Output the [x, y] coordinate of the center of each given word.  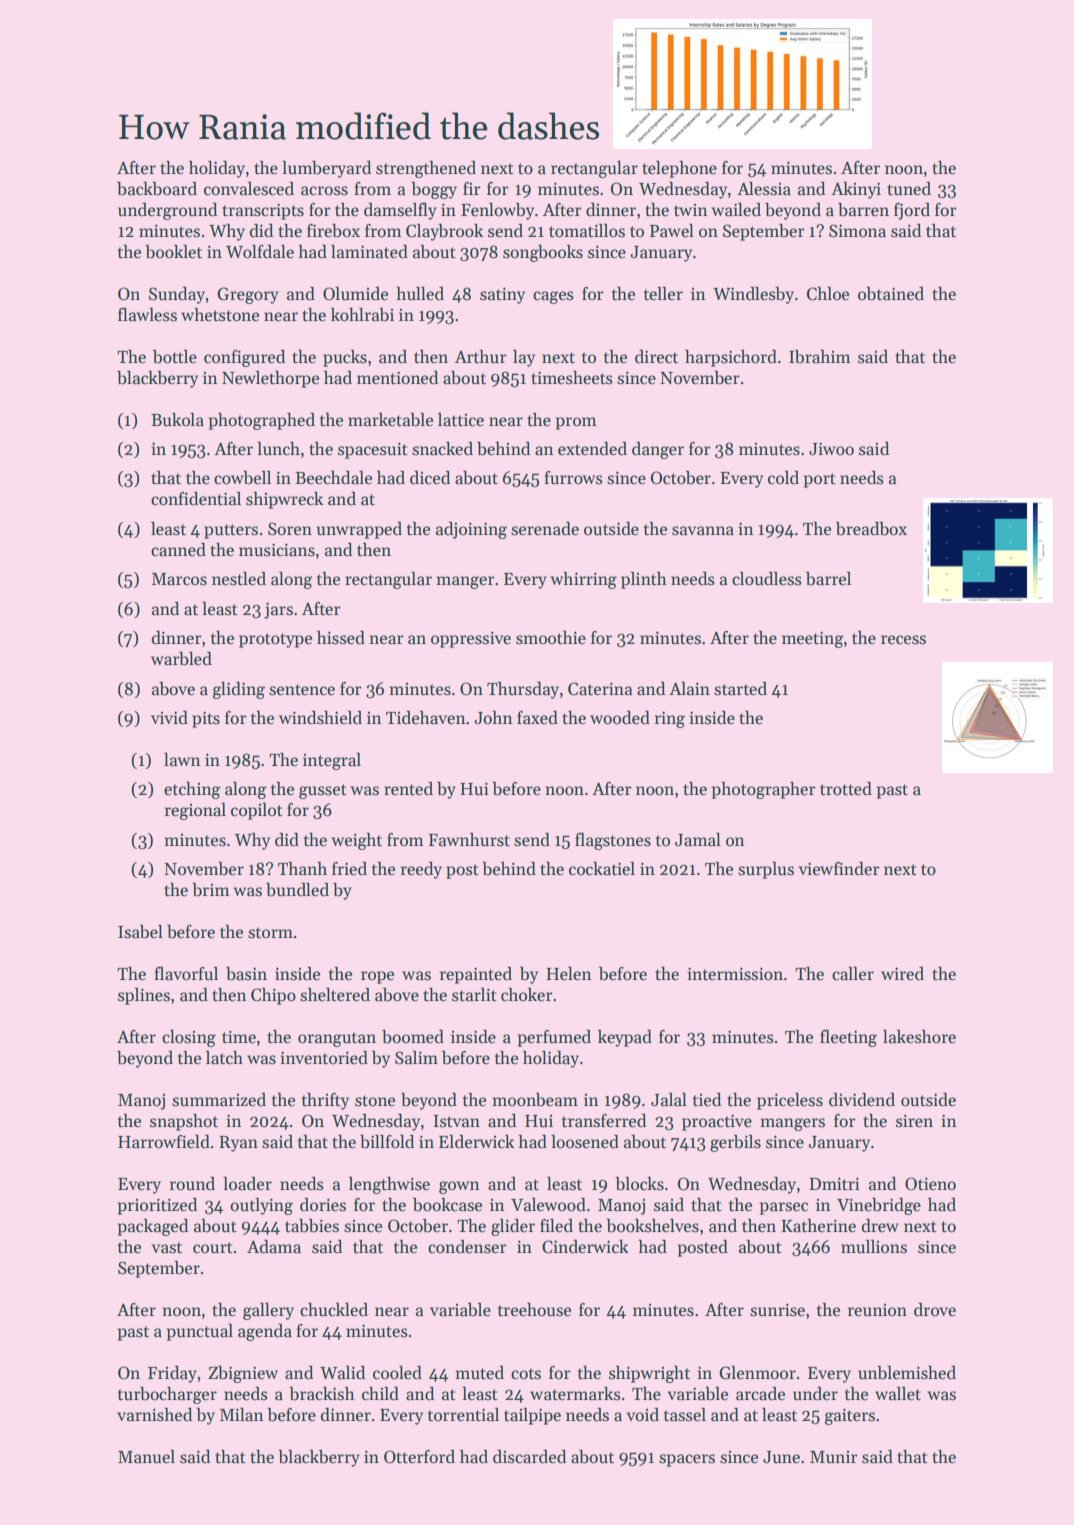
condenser [467, 1247]
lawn [182, 760]
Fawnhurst [469, 840]
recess [903, 640]
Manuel [146, 1457]
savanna [703, 531]
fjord [912, 211]
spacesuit [373, 450]
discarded [529, 1457]
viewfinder [839, 869]
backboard [157, 189]
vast [166, 1248]
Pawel [672, 231]
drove [935, 1310]
